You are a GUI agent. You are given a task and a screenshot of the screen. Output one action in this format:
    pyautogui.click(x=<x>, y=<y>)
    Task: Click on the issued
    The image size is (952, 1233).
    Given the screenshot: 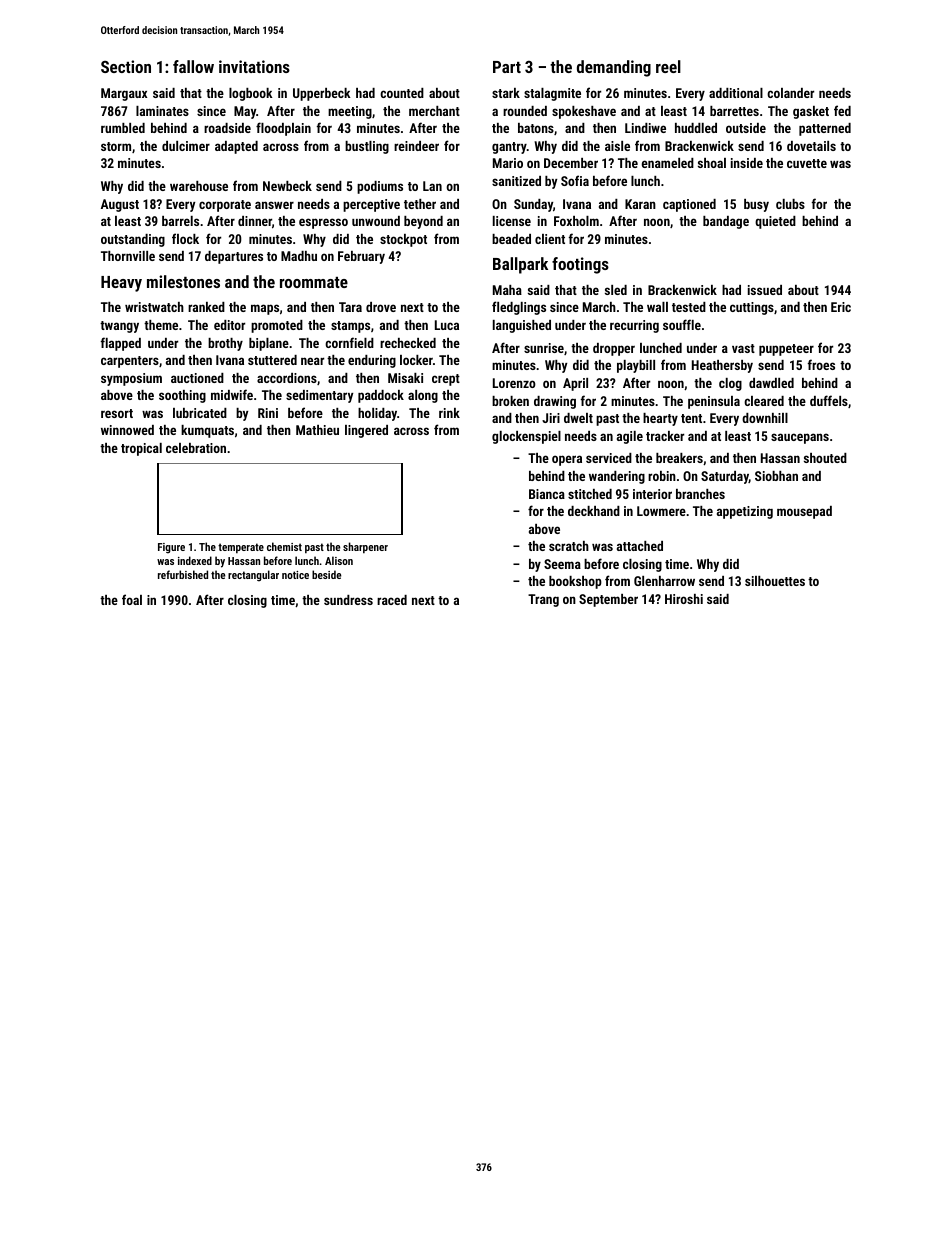 What is the action you would take?
    pyautogui.click(x=765, y=290)
